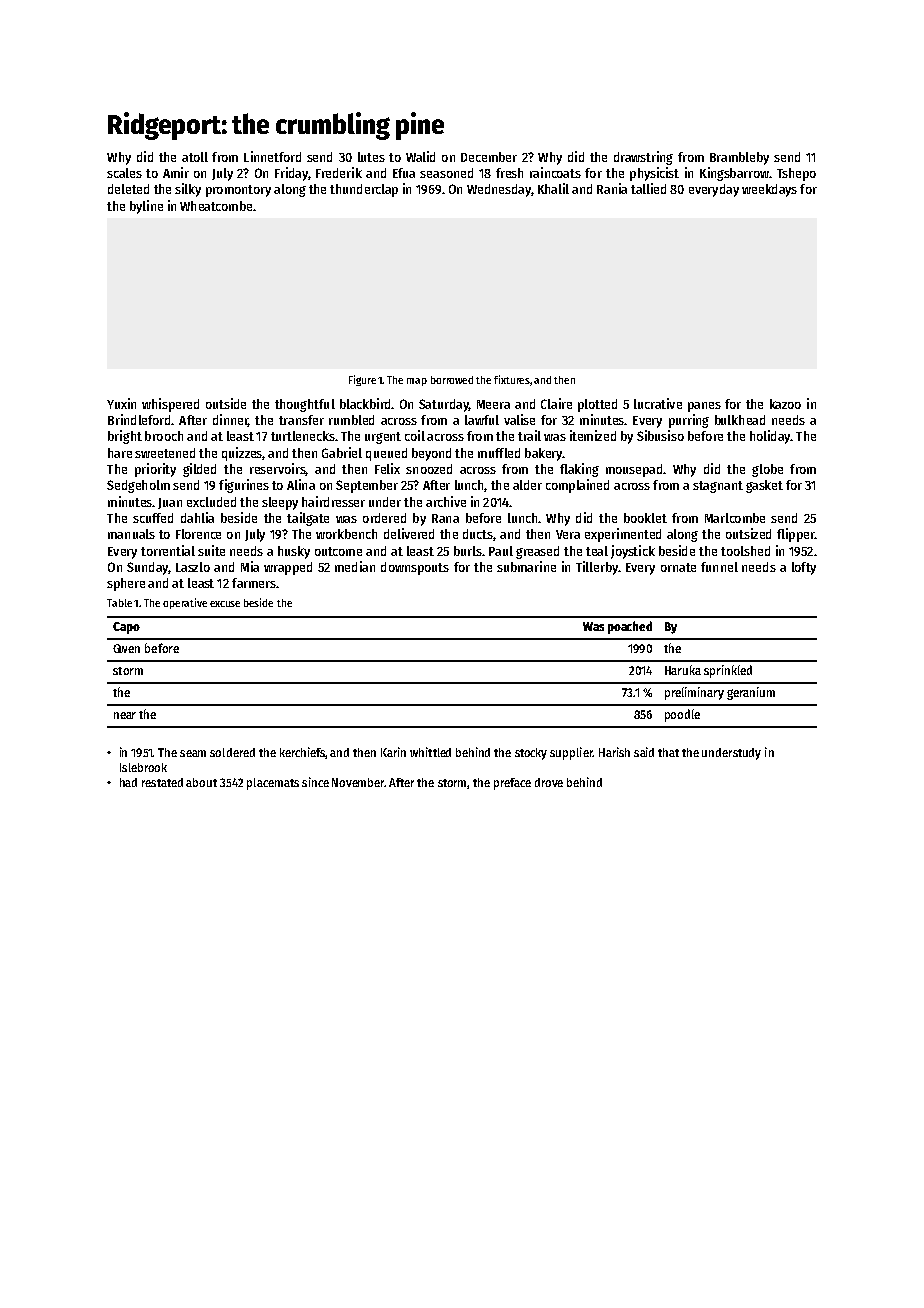 This document has width=924, height=1308. Describe the element at coordinates (120, 453) in the document. I see `hare` at that location.
